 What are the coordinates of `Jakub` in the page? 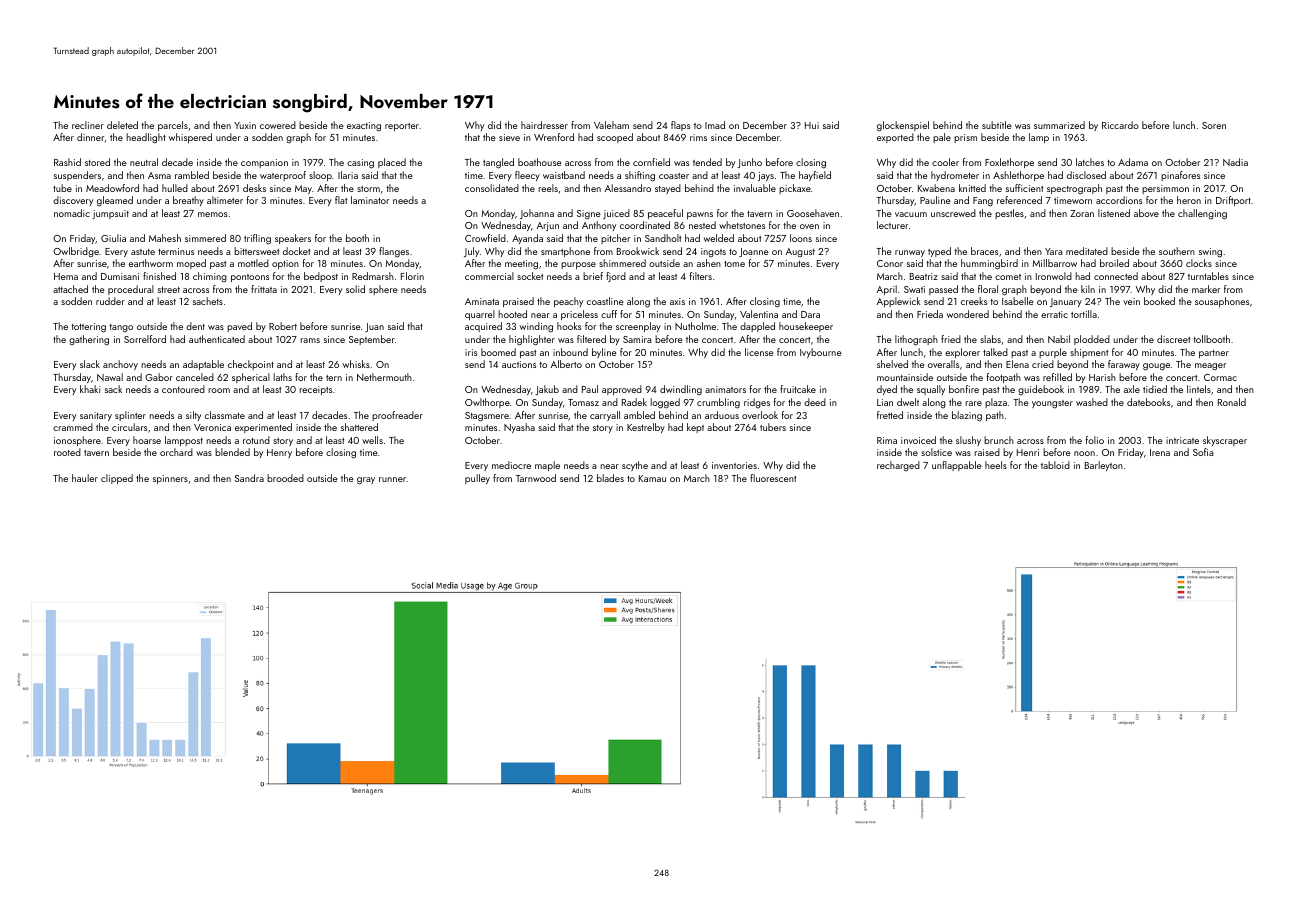 It's located at (547, 390).
